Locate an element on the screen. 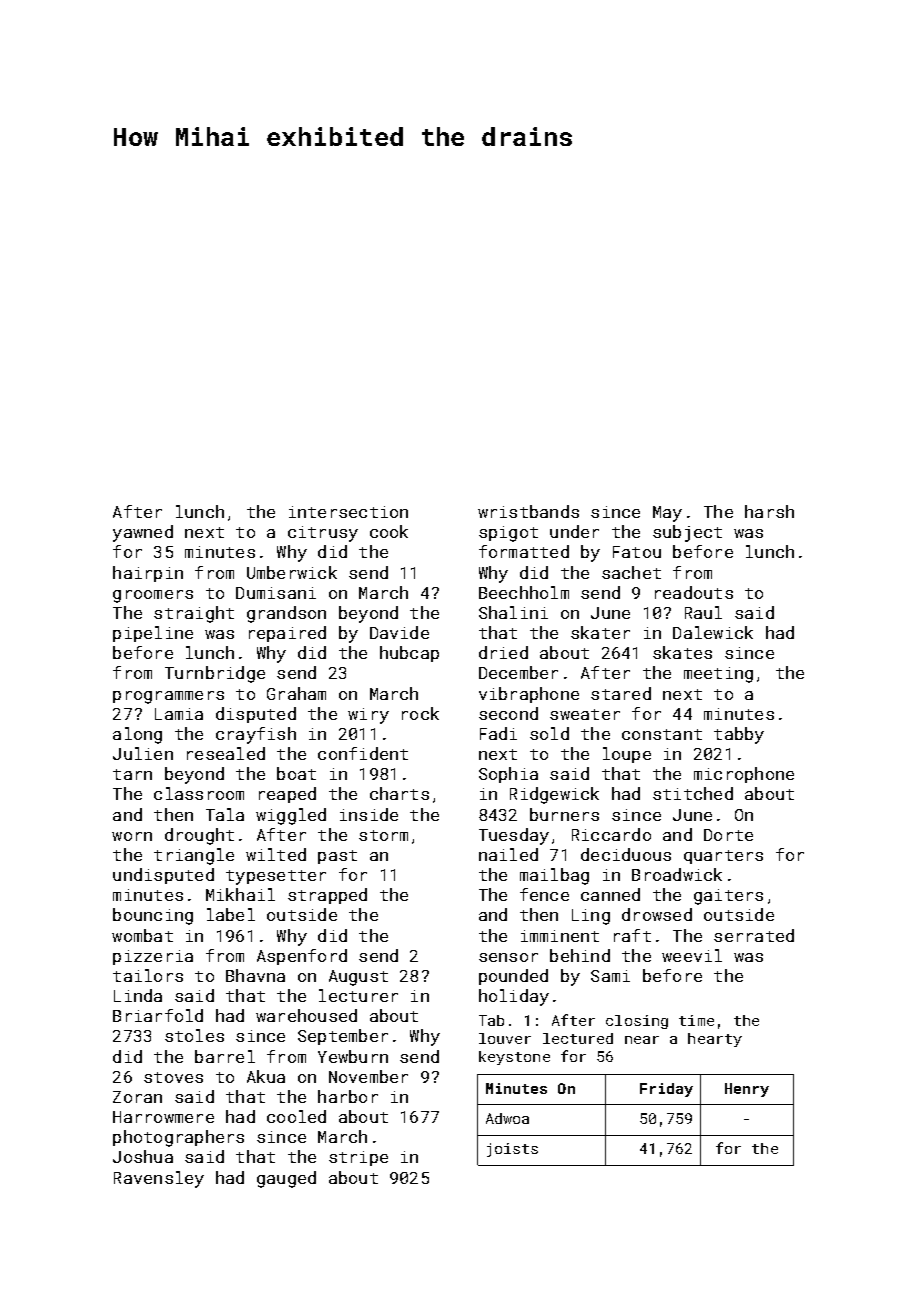 This screenshot has height=1308, width=924. Shalini is located at coordinates (513, 612).
